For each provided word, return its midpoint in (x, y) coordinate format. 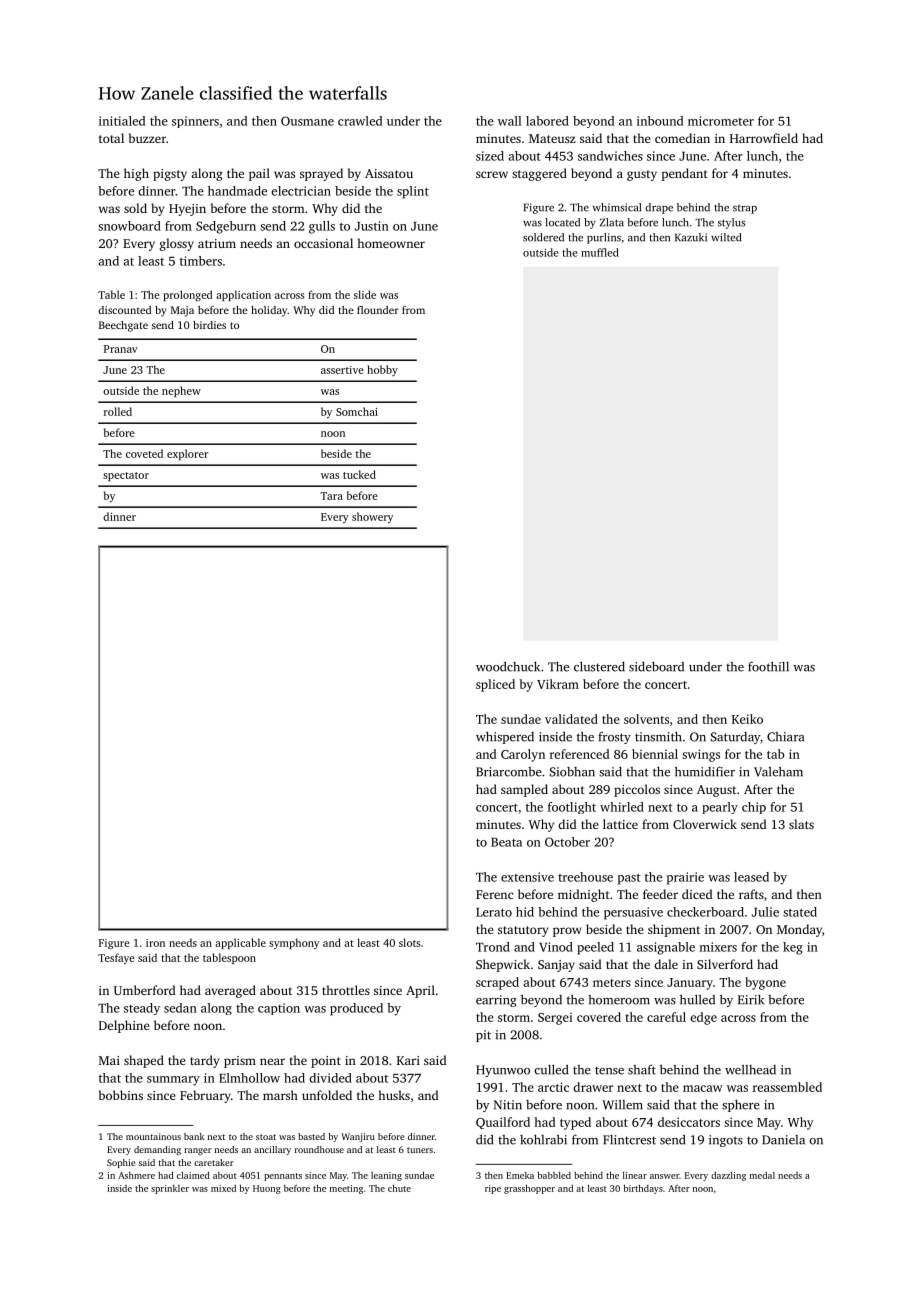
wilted (726, 237)
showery (372, 518)
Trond (493, 947)
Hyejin (187, 210)
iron (155, 943)
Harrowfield (764, 138)
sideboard (656, 666)
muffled (600, 252)
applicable (240, 943)
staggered (539, 174)
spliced (495, 685)
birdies (209, 325)
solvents (646, 719)
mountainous (153, 1136)
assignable (666, 948)
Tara (331, 496)
